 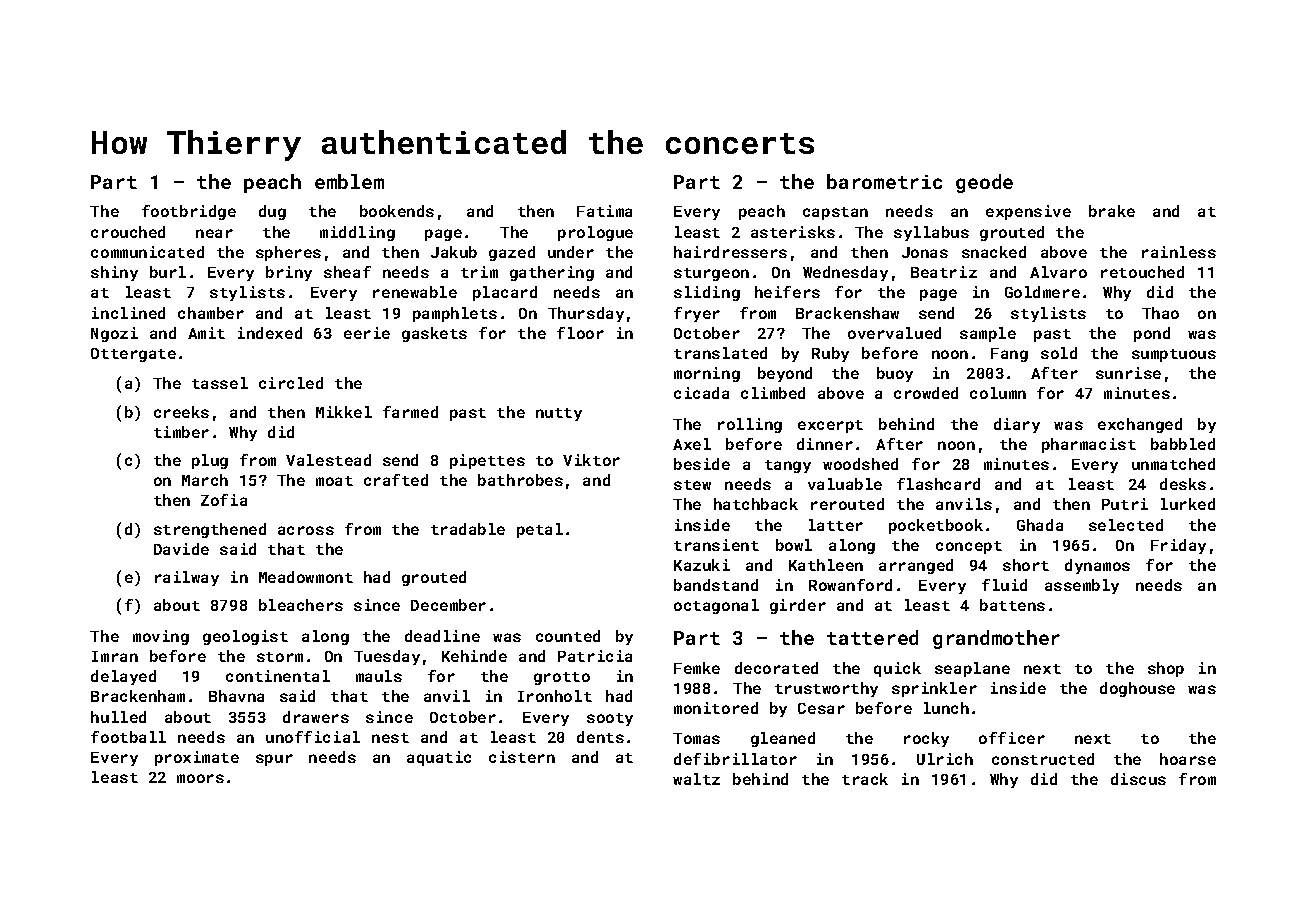 What do you see at coordinates (787, 292) in the screenshot?
I see `heifers` at bounding box center [787, 292].
